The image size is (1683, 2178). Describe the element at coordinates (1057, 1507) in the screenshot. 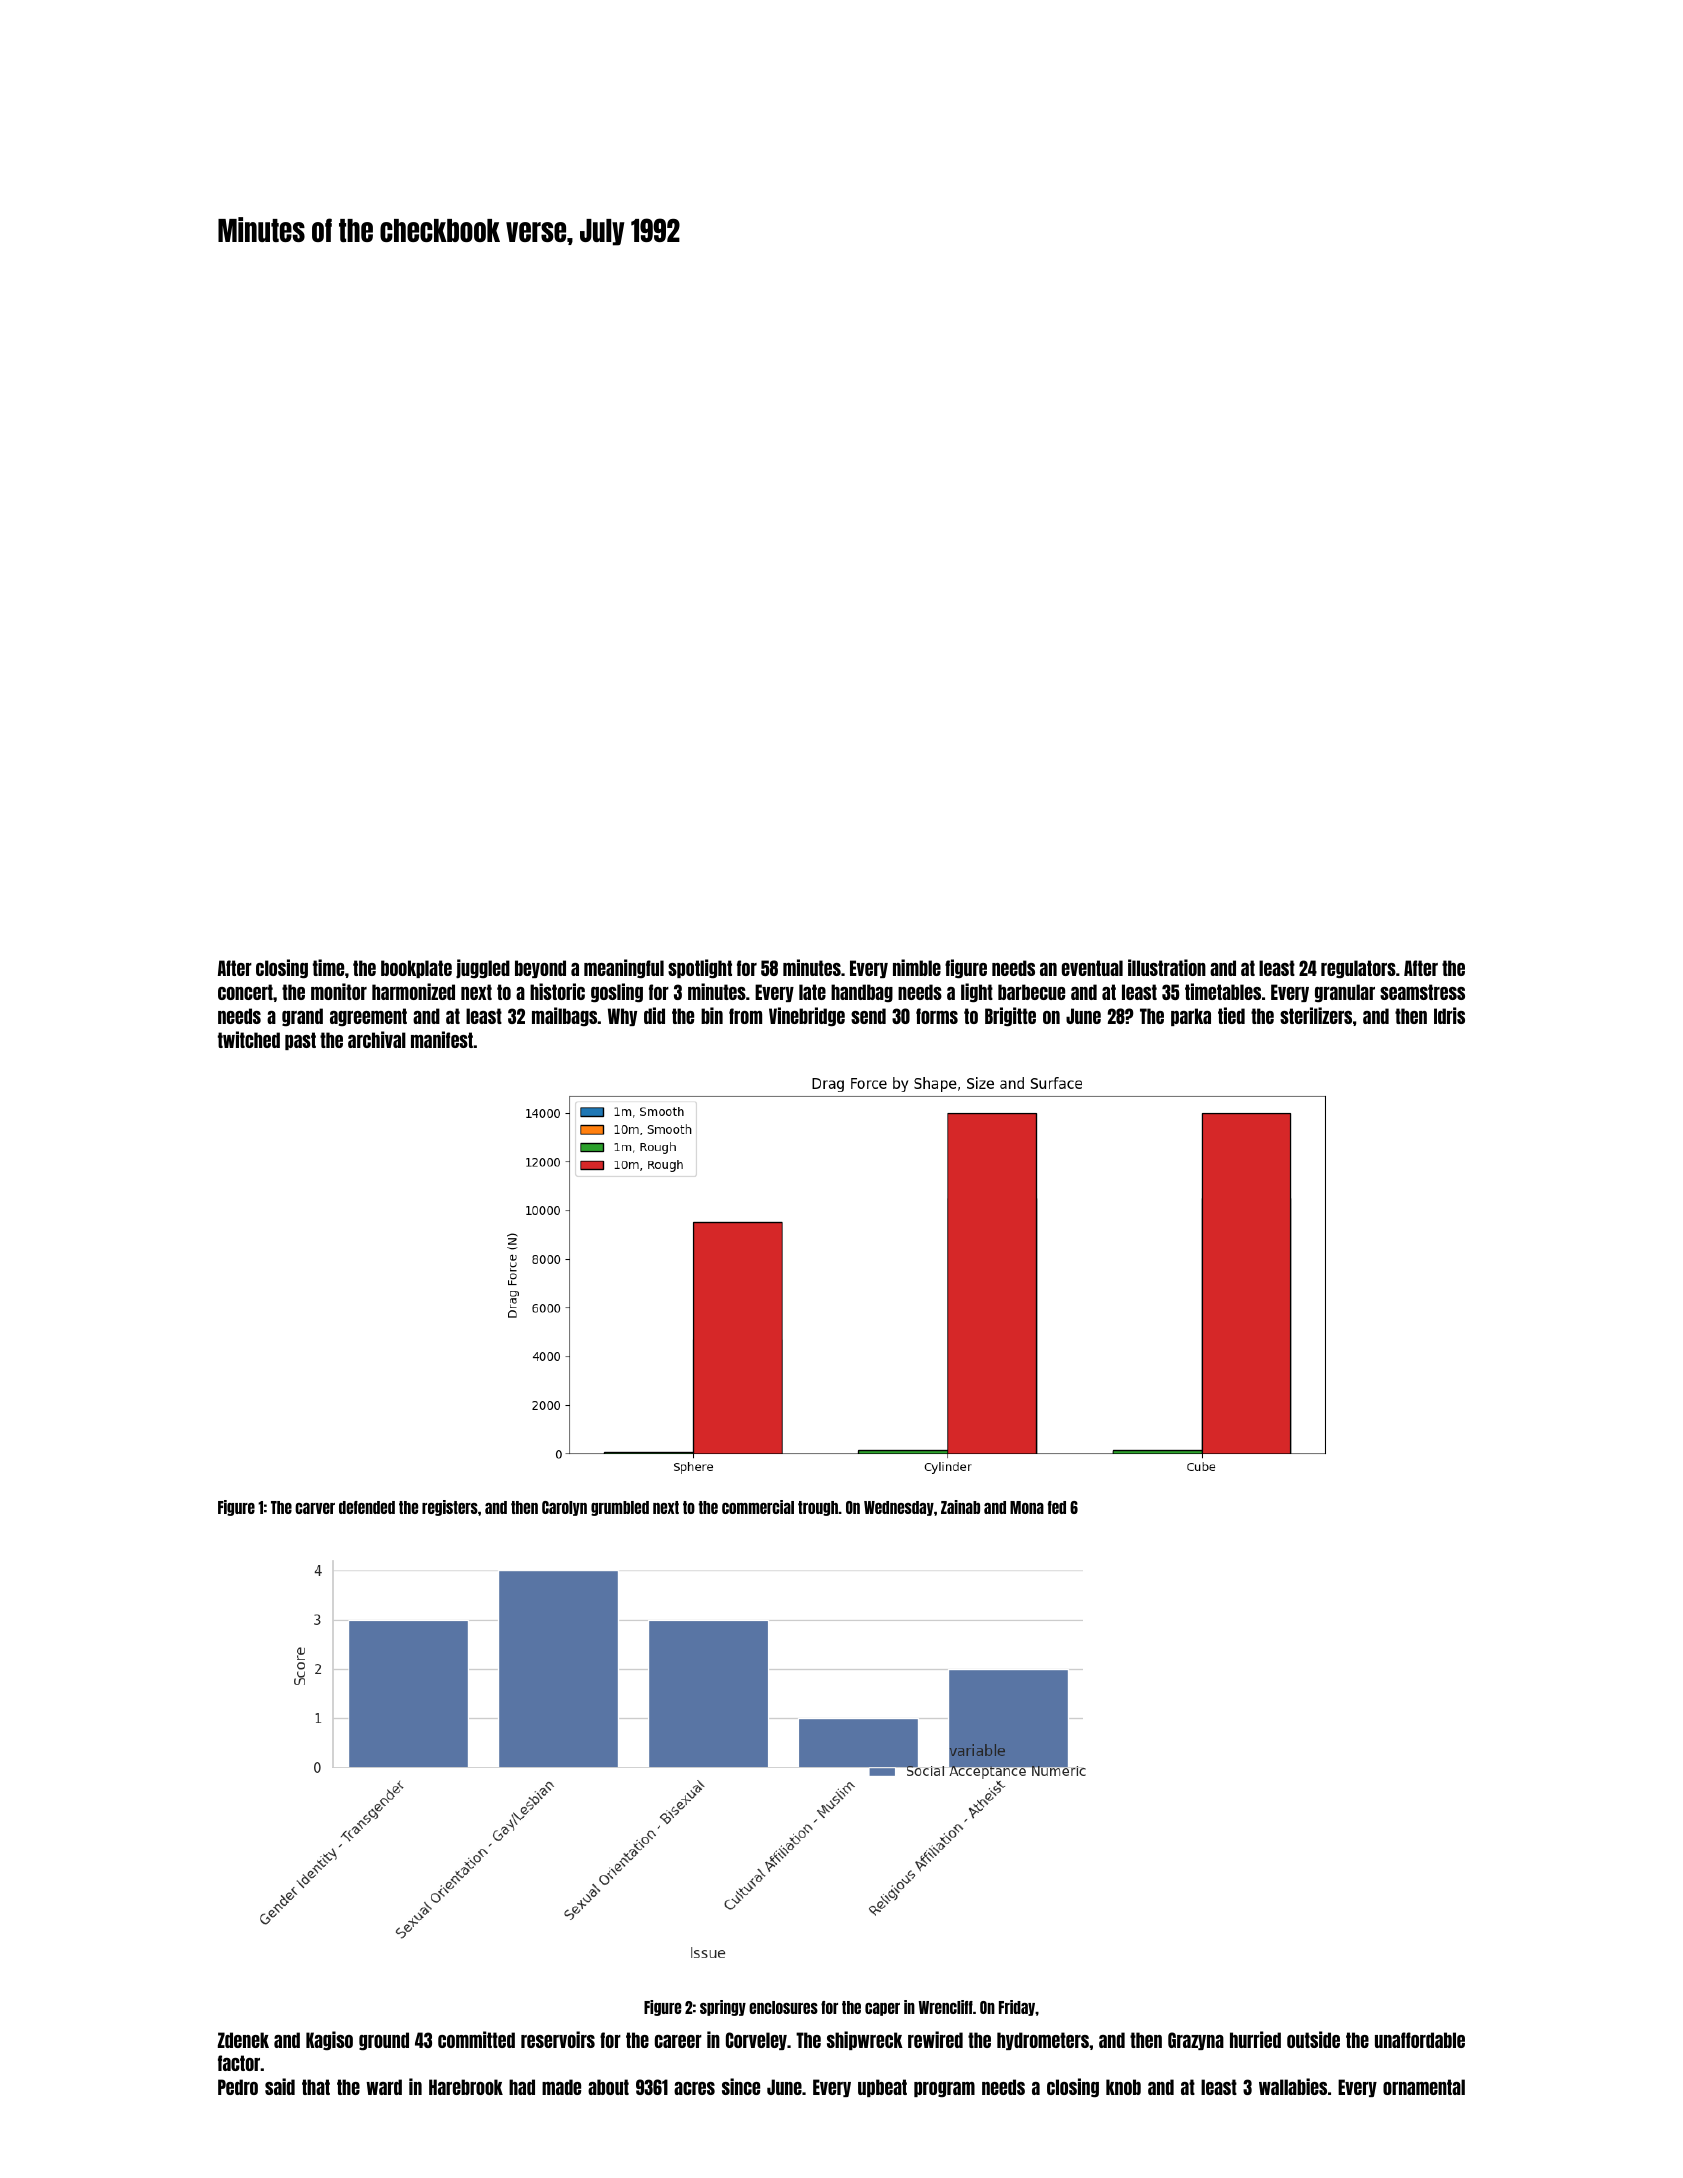

I see `fed` at that location.
